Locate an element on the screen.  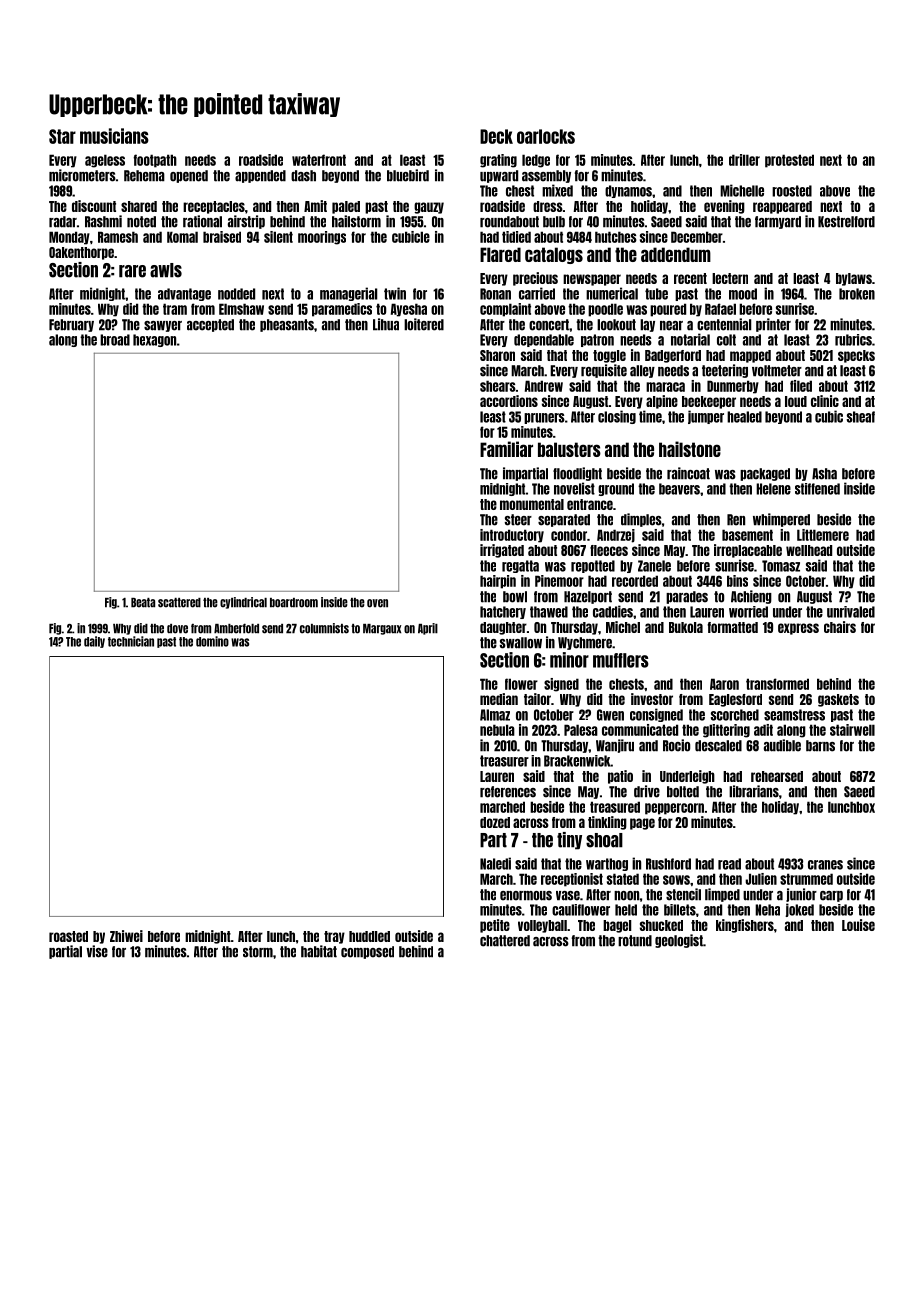
volleyball is located at coordinates (542, 926).
